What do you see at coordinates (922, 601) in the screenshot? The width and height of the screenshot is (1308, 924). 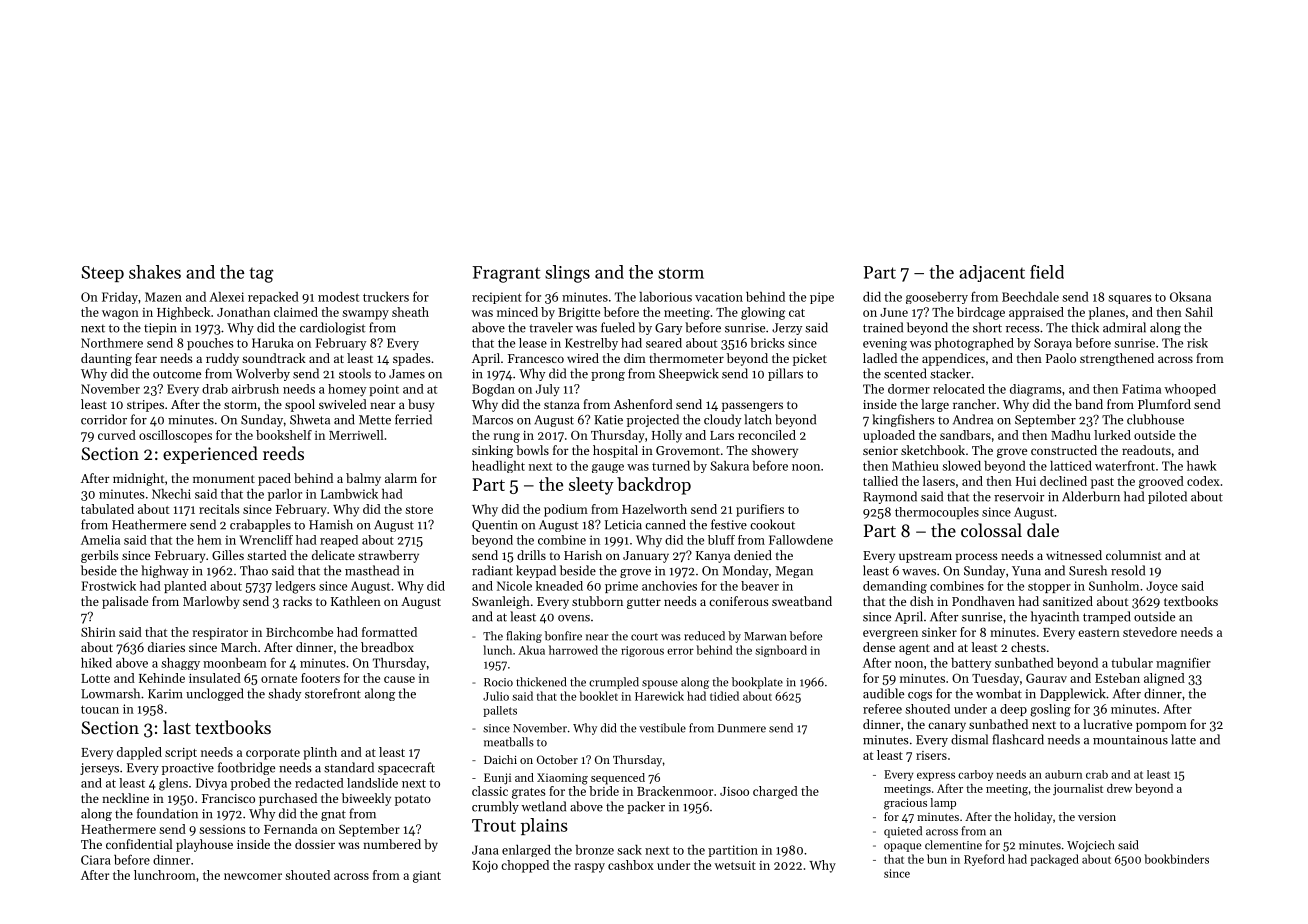 I see `dish` at bounding box center [922, 601].
